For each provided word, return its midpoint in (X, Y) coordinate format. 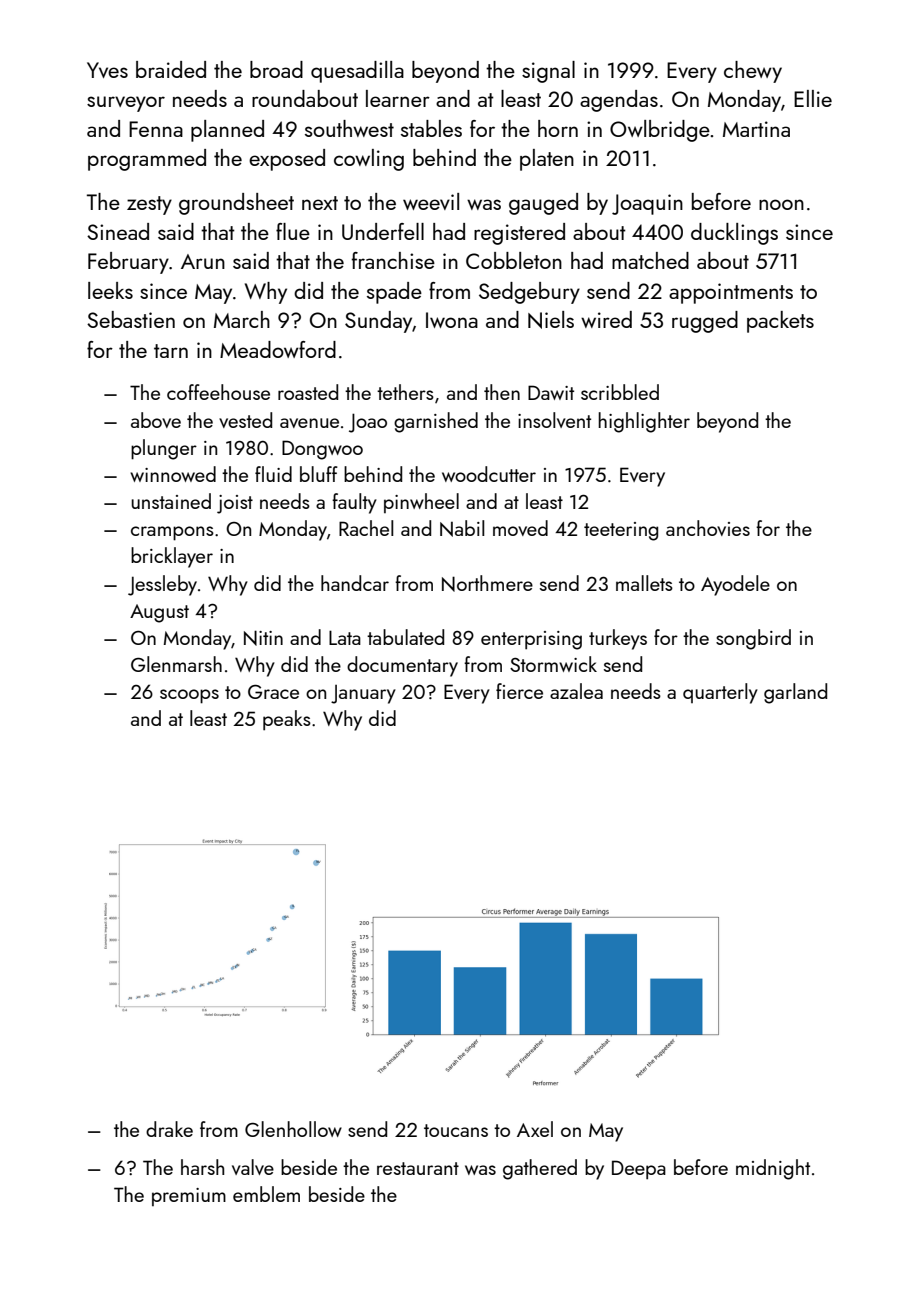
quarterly (720, 693)
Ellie (813, 98)
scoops (189, 696)
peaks (287, 720)
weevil (431, 201)
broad (276, 69)
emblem (266, 1194)
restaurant (418, 1168)
